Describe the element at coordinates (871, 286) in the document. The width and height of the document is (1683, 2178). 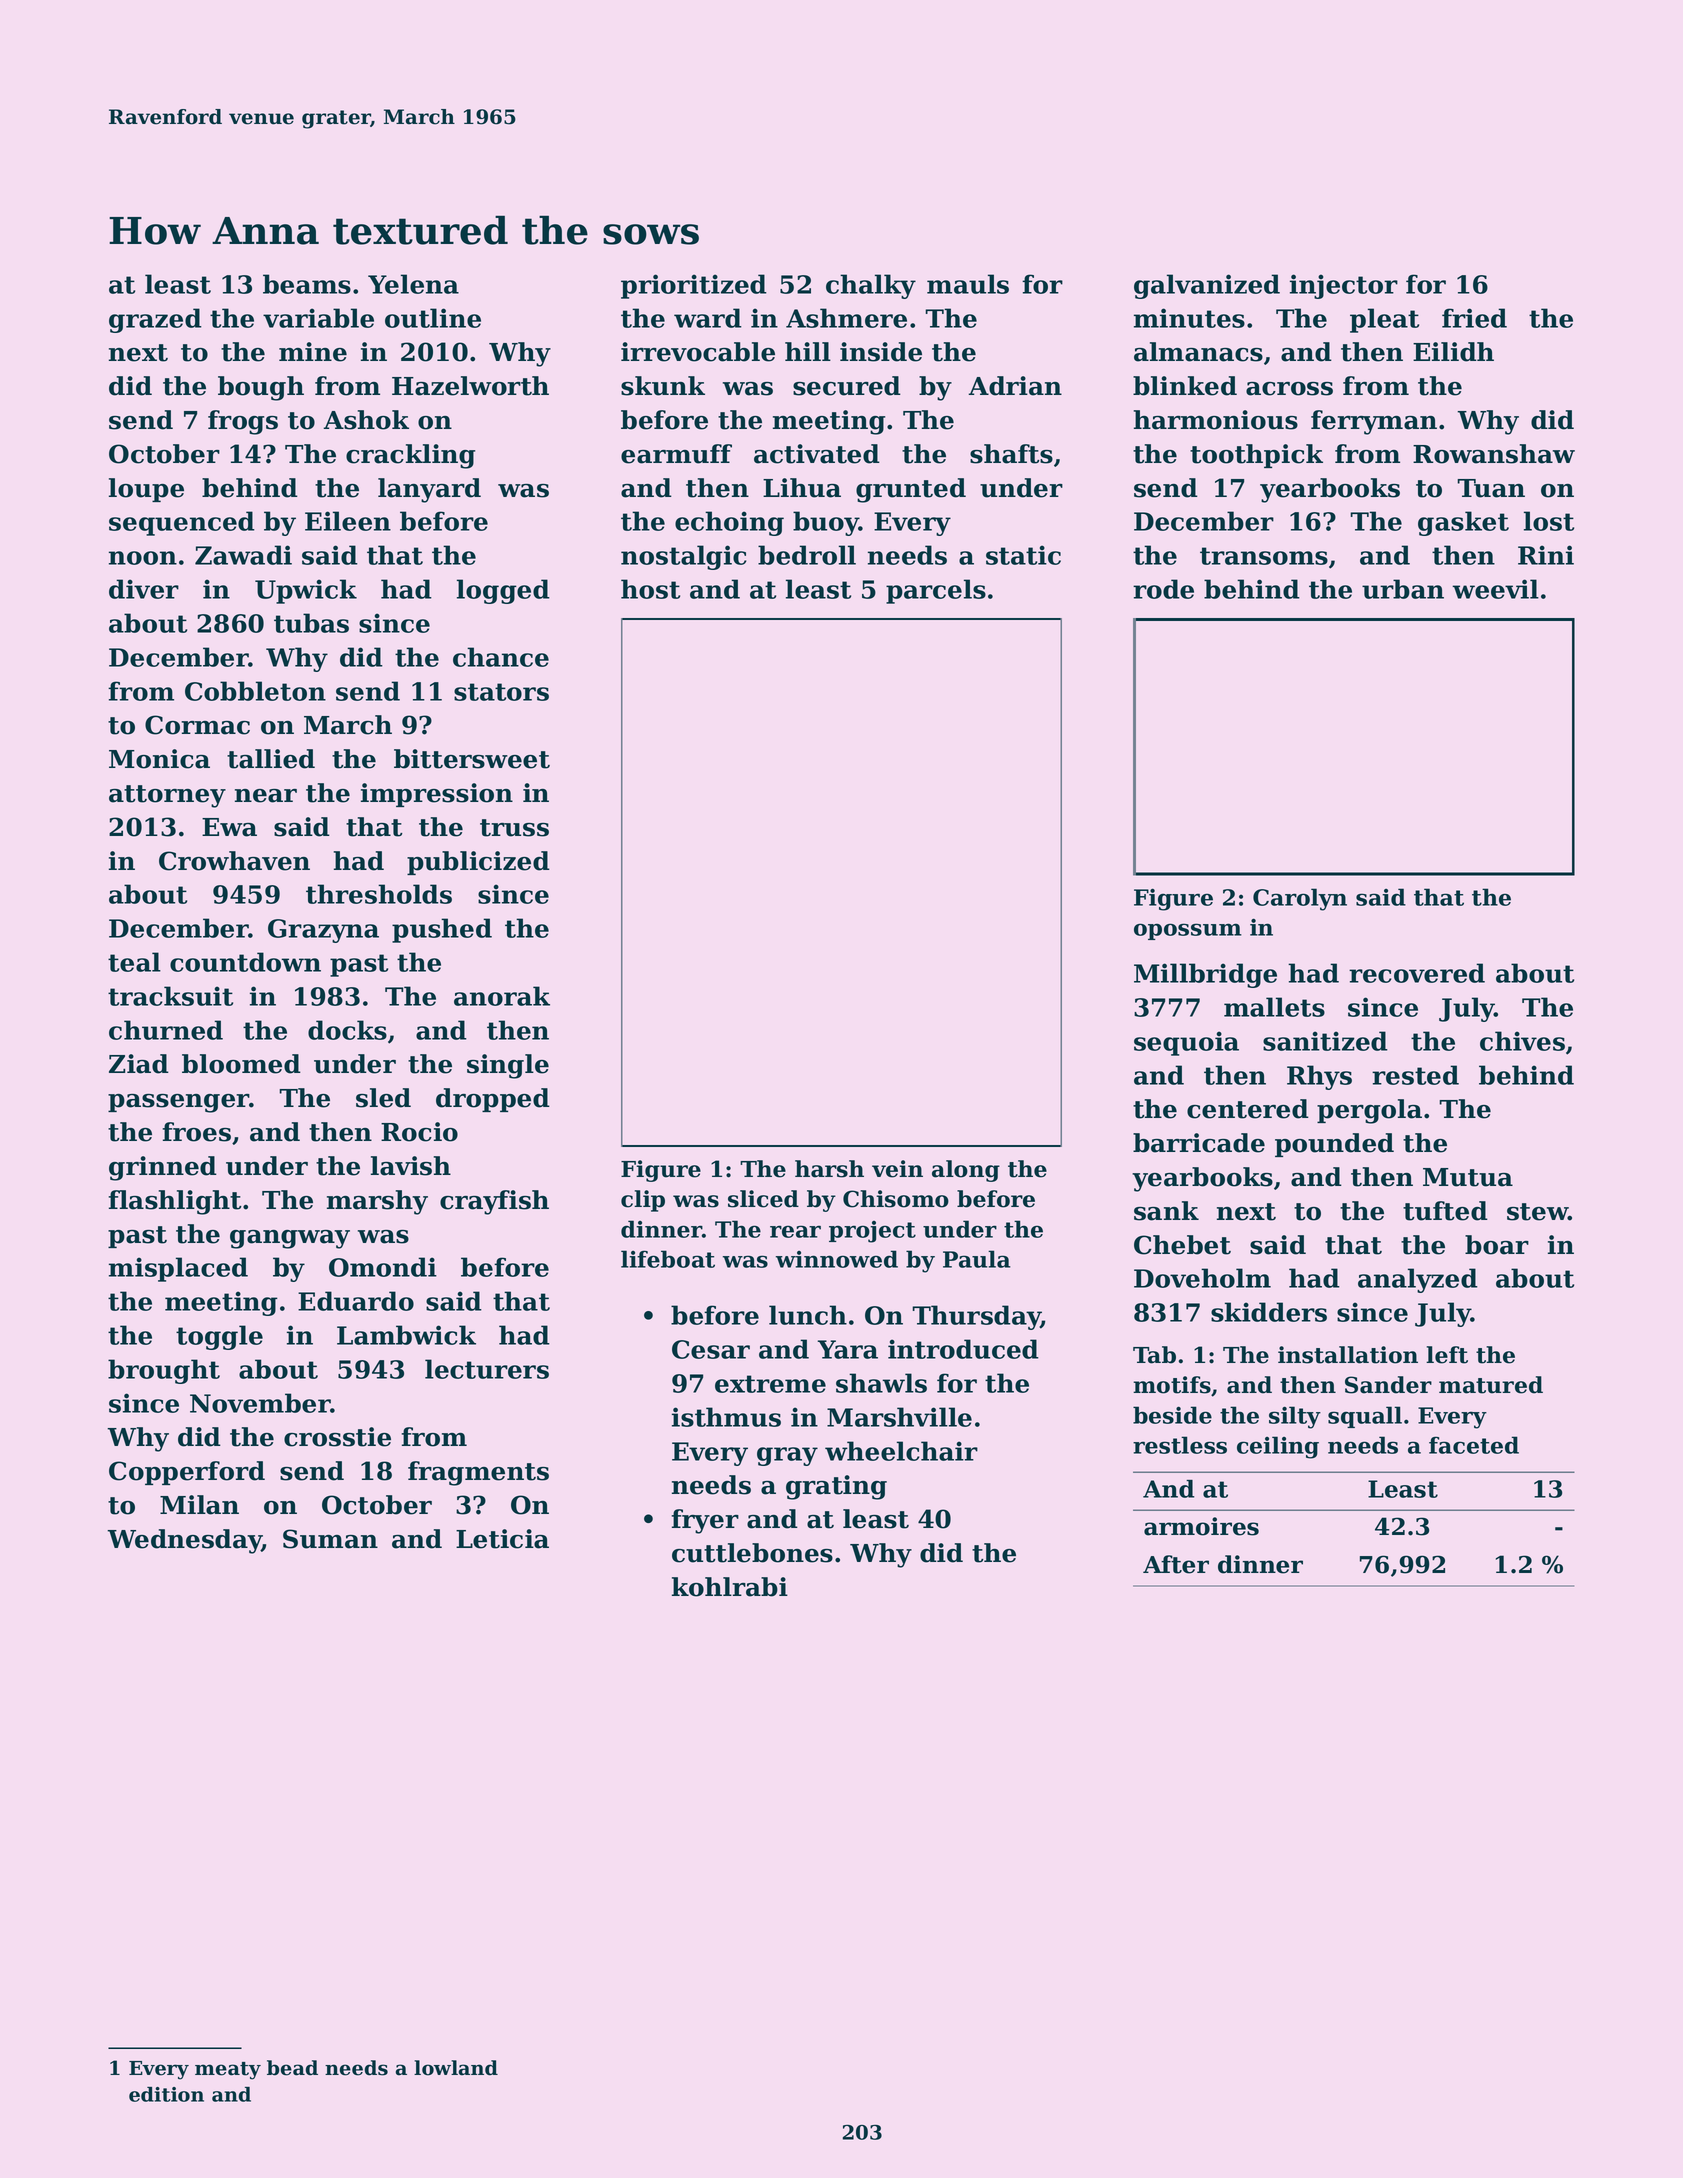
I see `chalky` at that location.
